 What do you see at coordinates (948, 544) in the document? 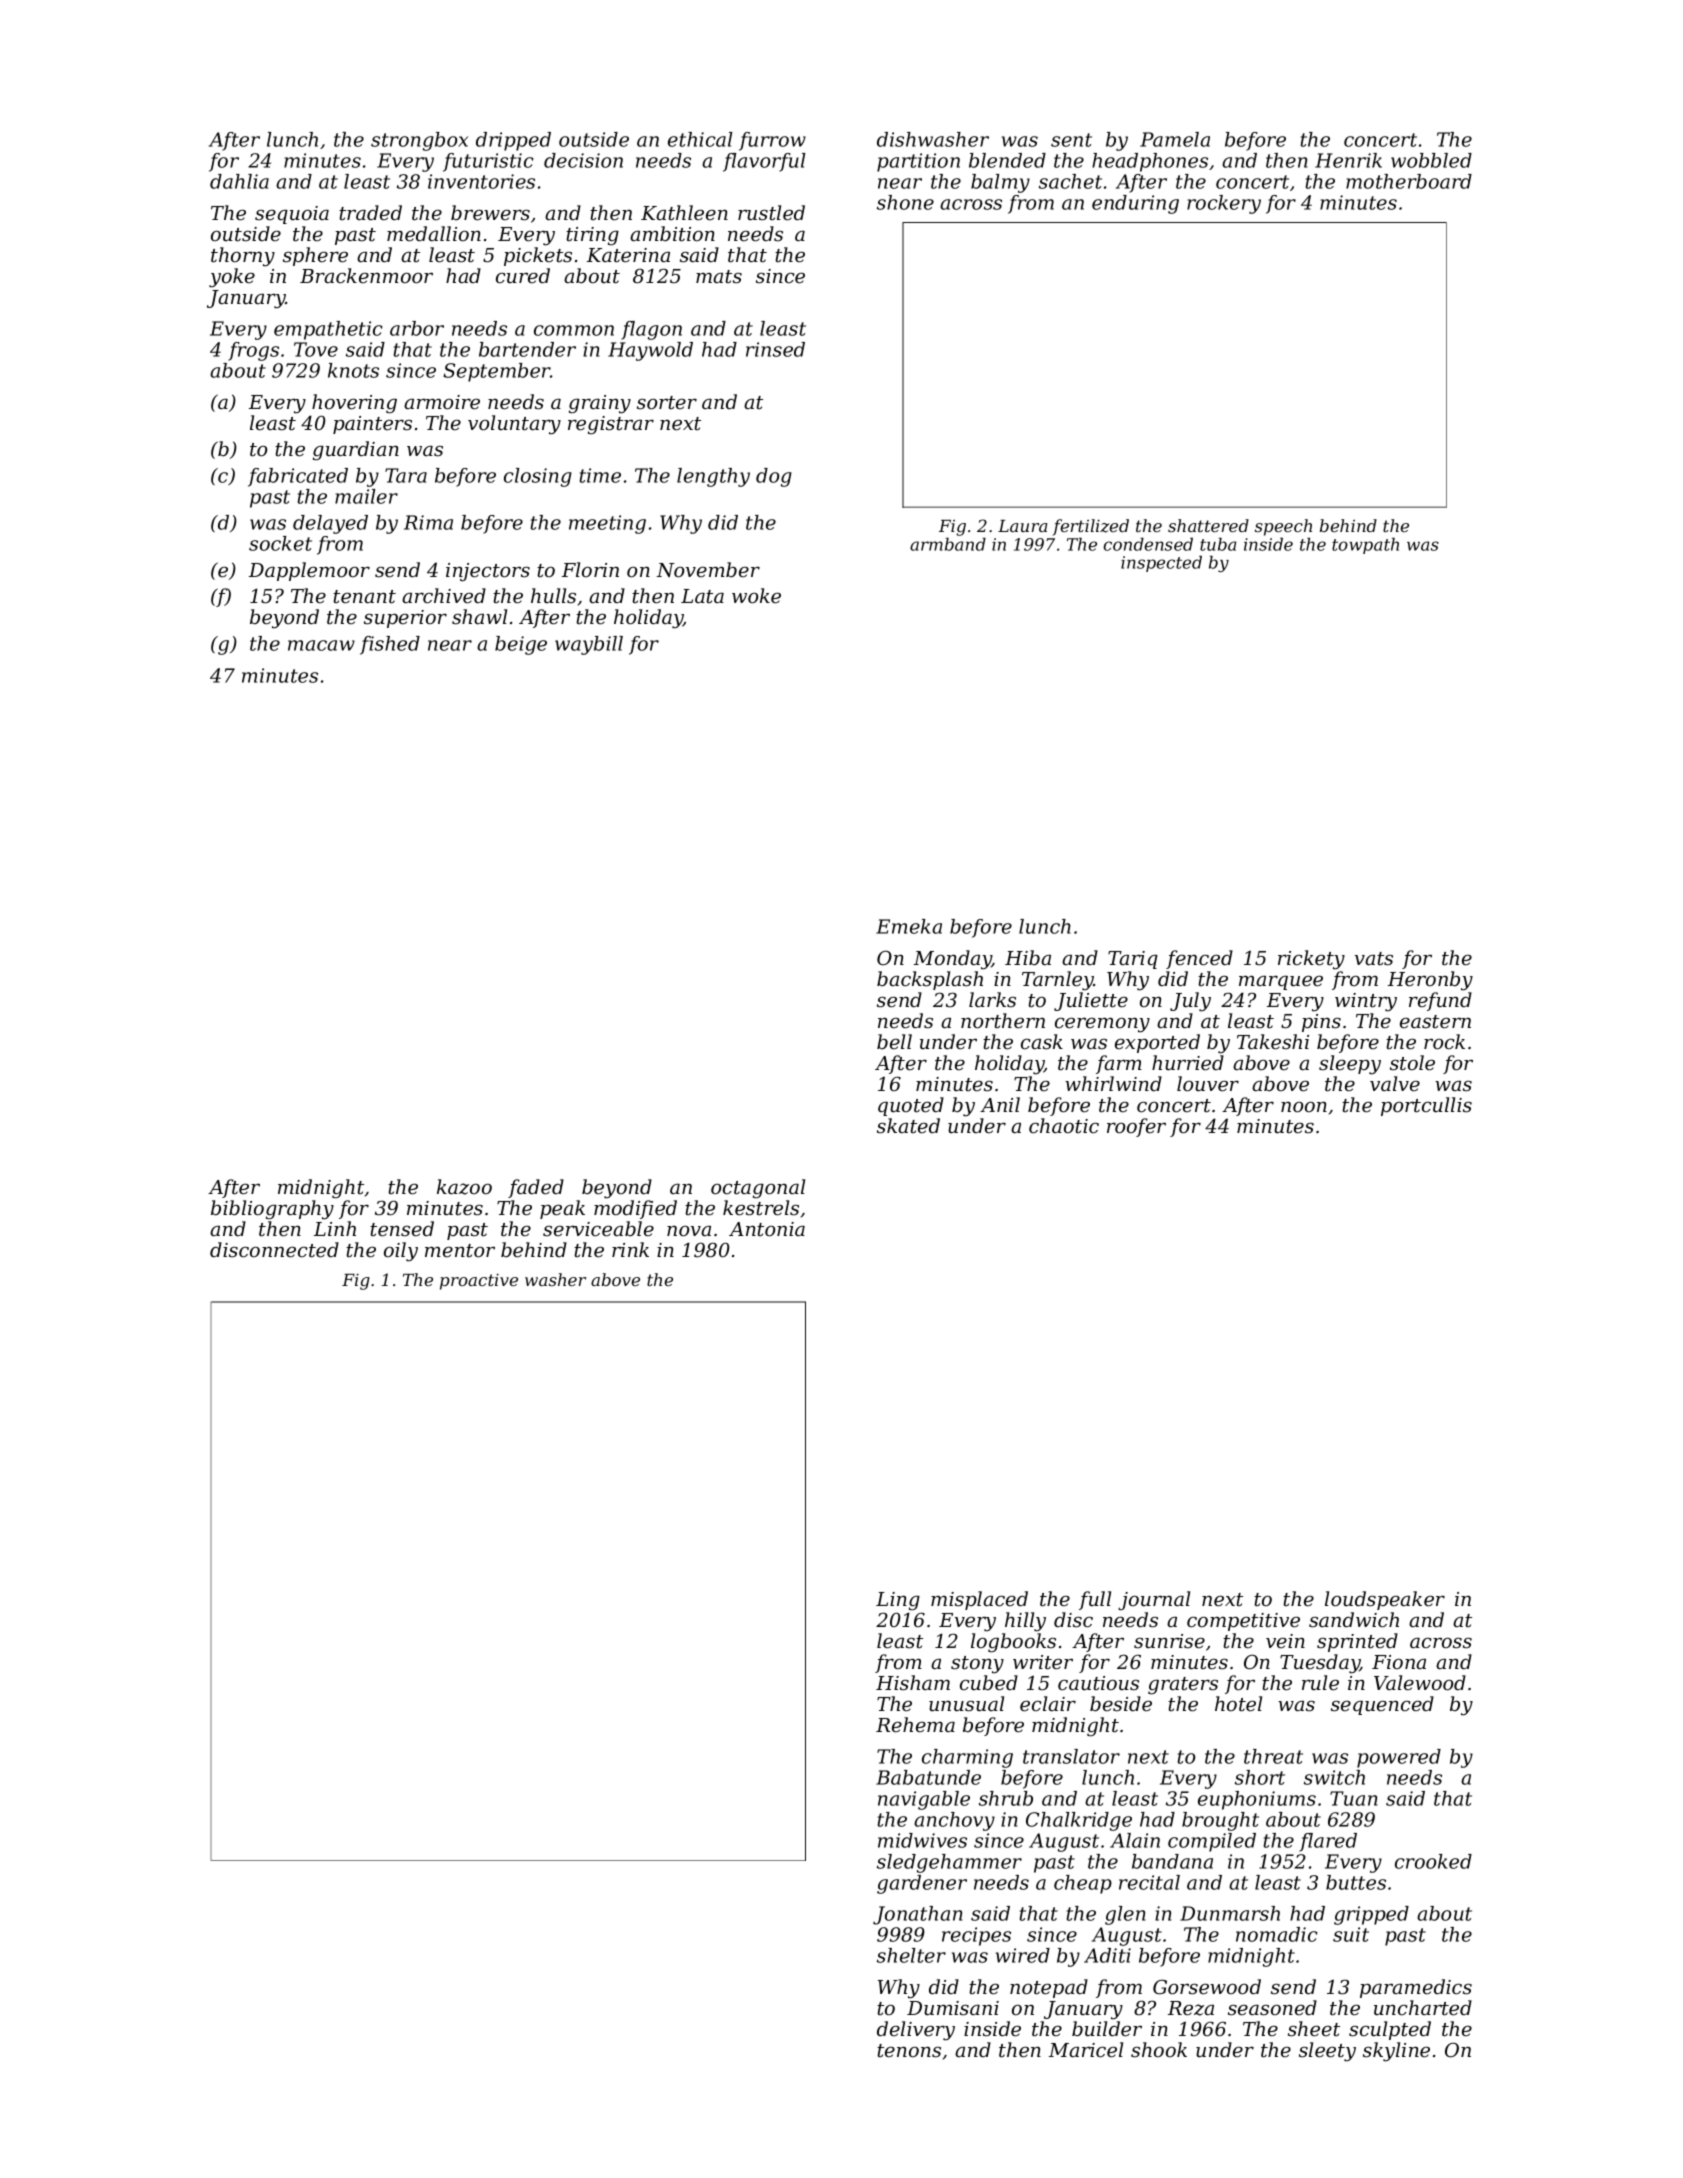
I see `armband` at bounding box center [948, 544].
